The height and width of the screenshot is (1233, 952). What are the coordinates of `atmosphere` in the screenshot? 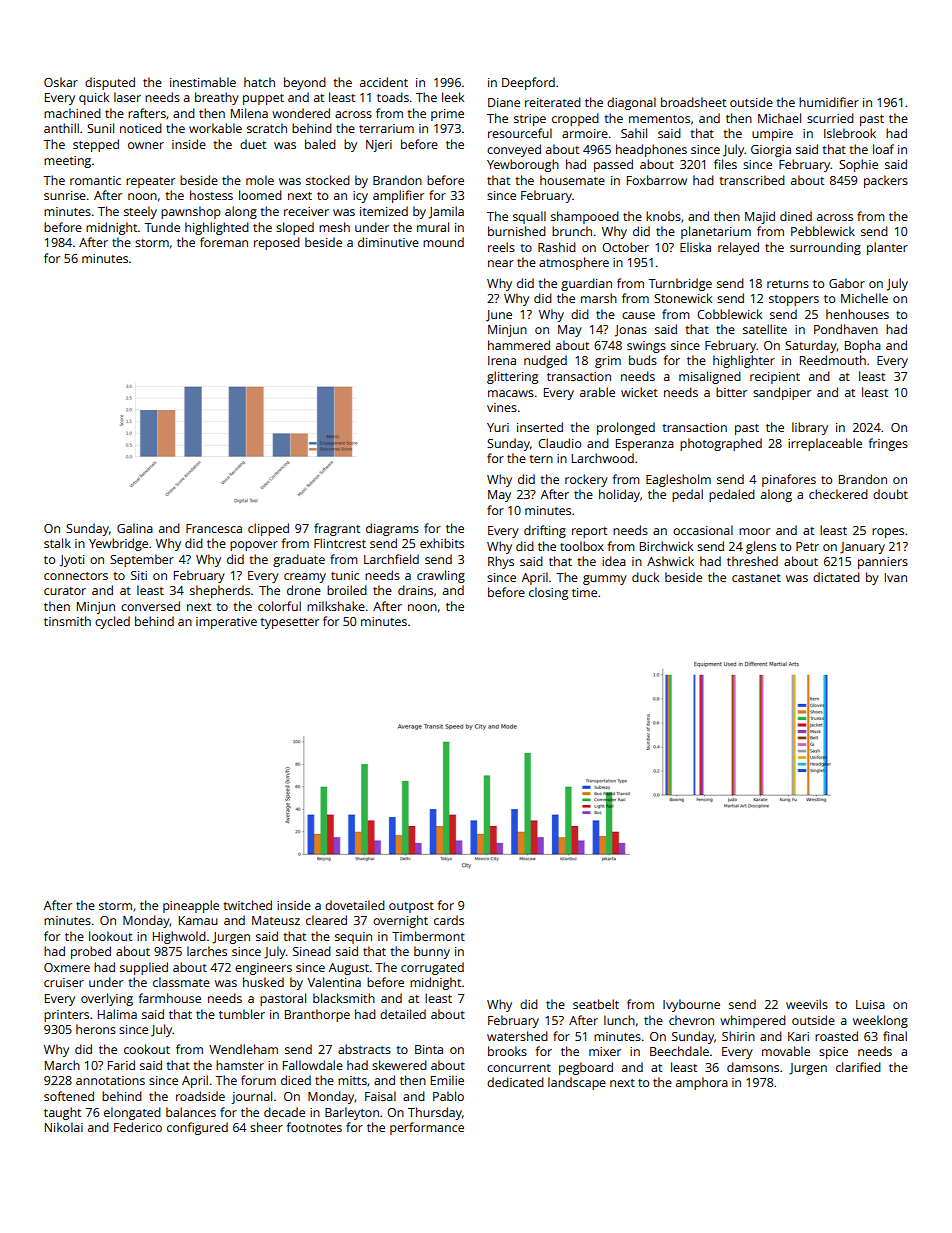 It's located at (574, 263).
